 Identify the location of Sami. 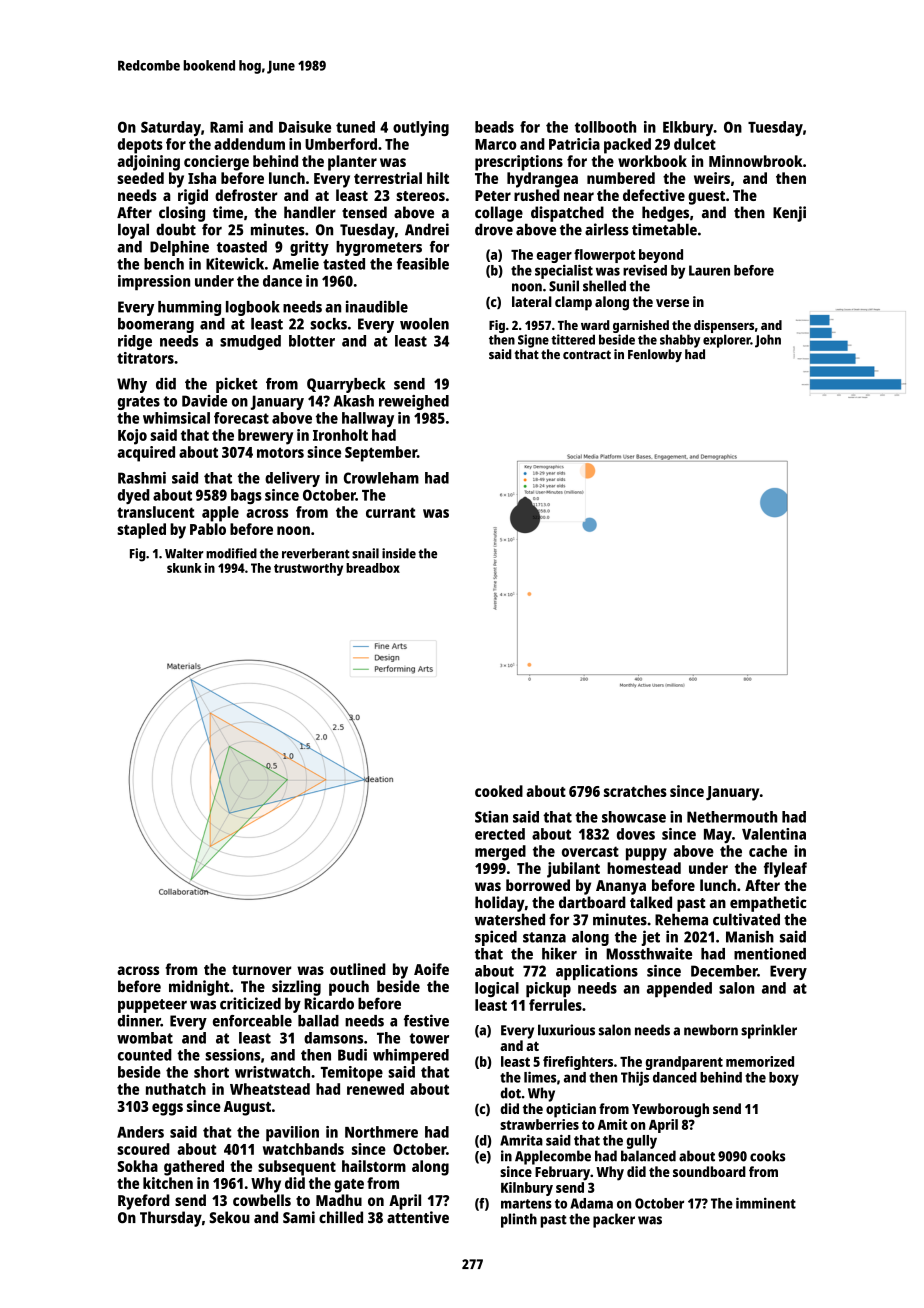
(299, 1217).
